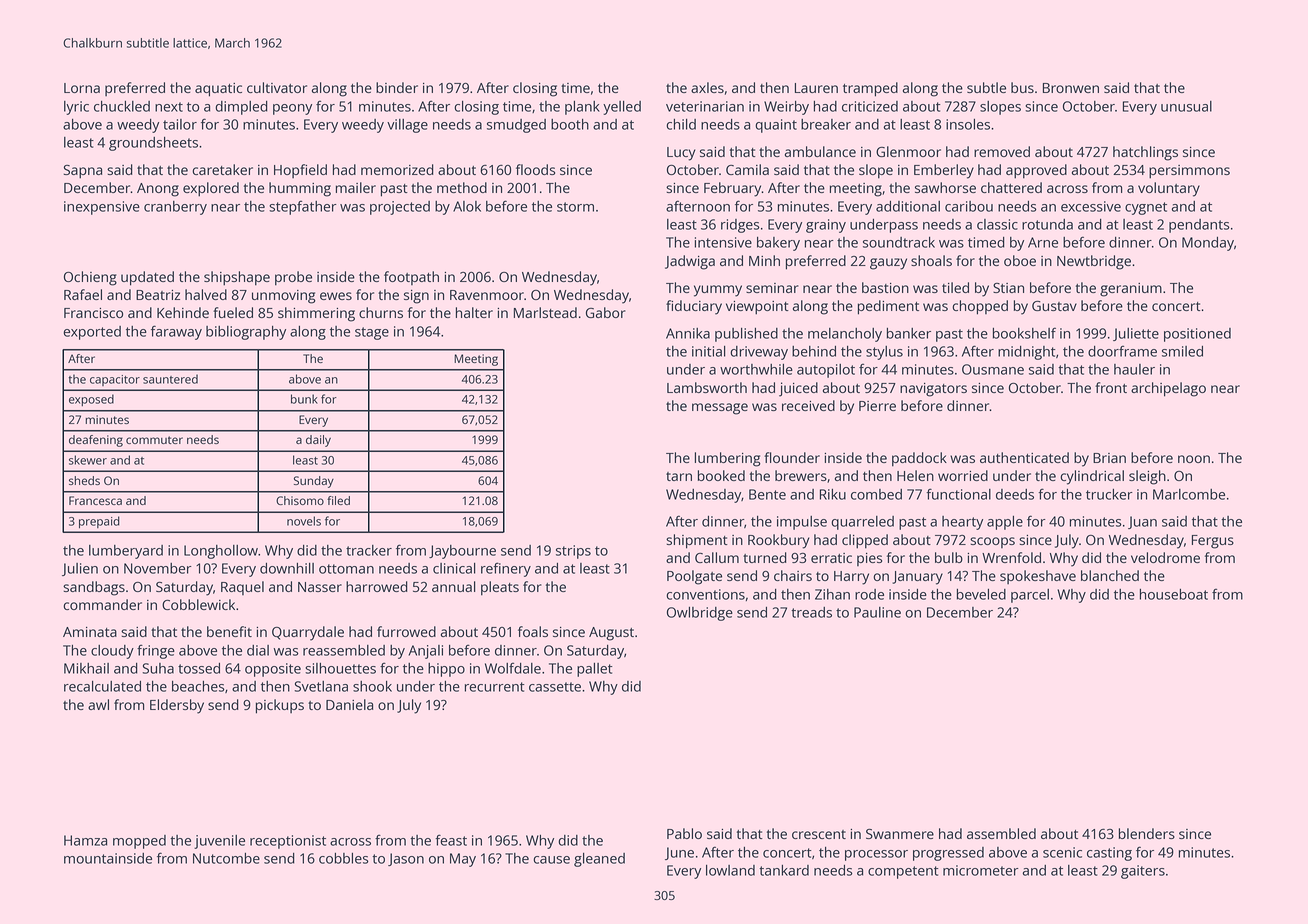 Image resolution: width=1308 pixels, height=924 pixels. I want to click on Brian, so click(1109, 458).
